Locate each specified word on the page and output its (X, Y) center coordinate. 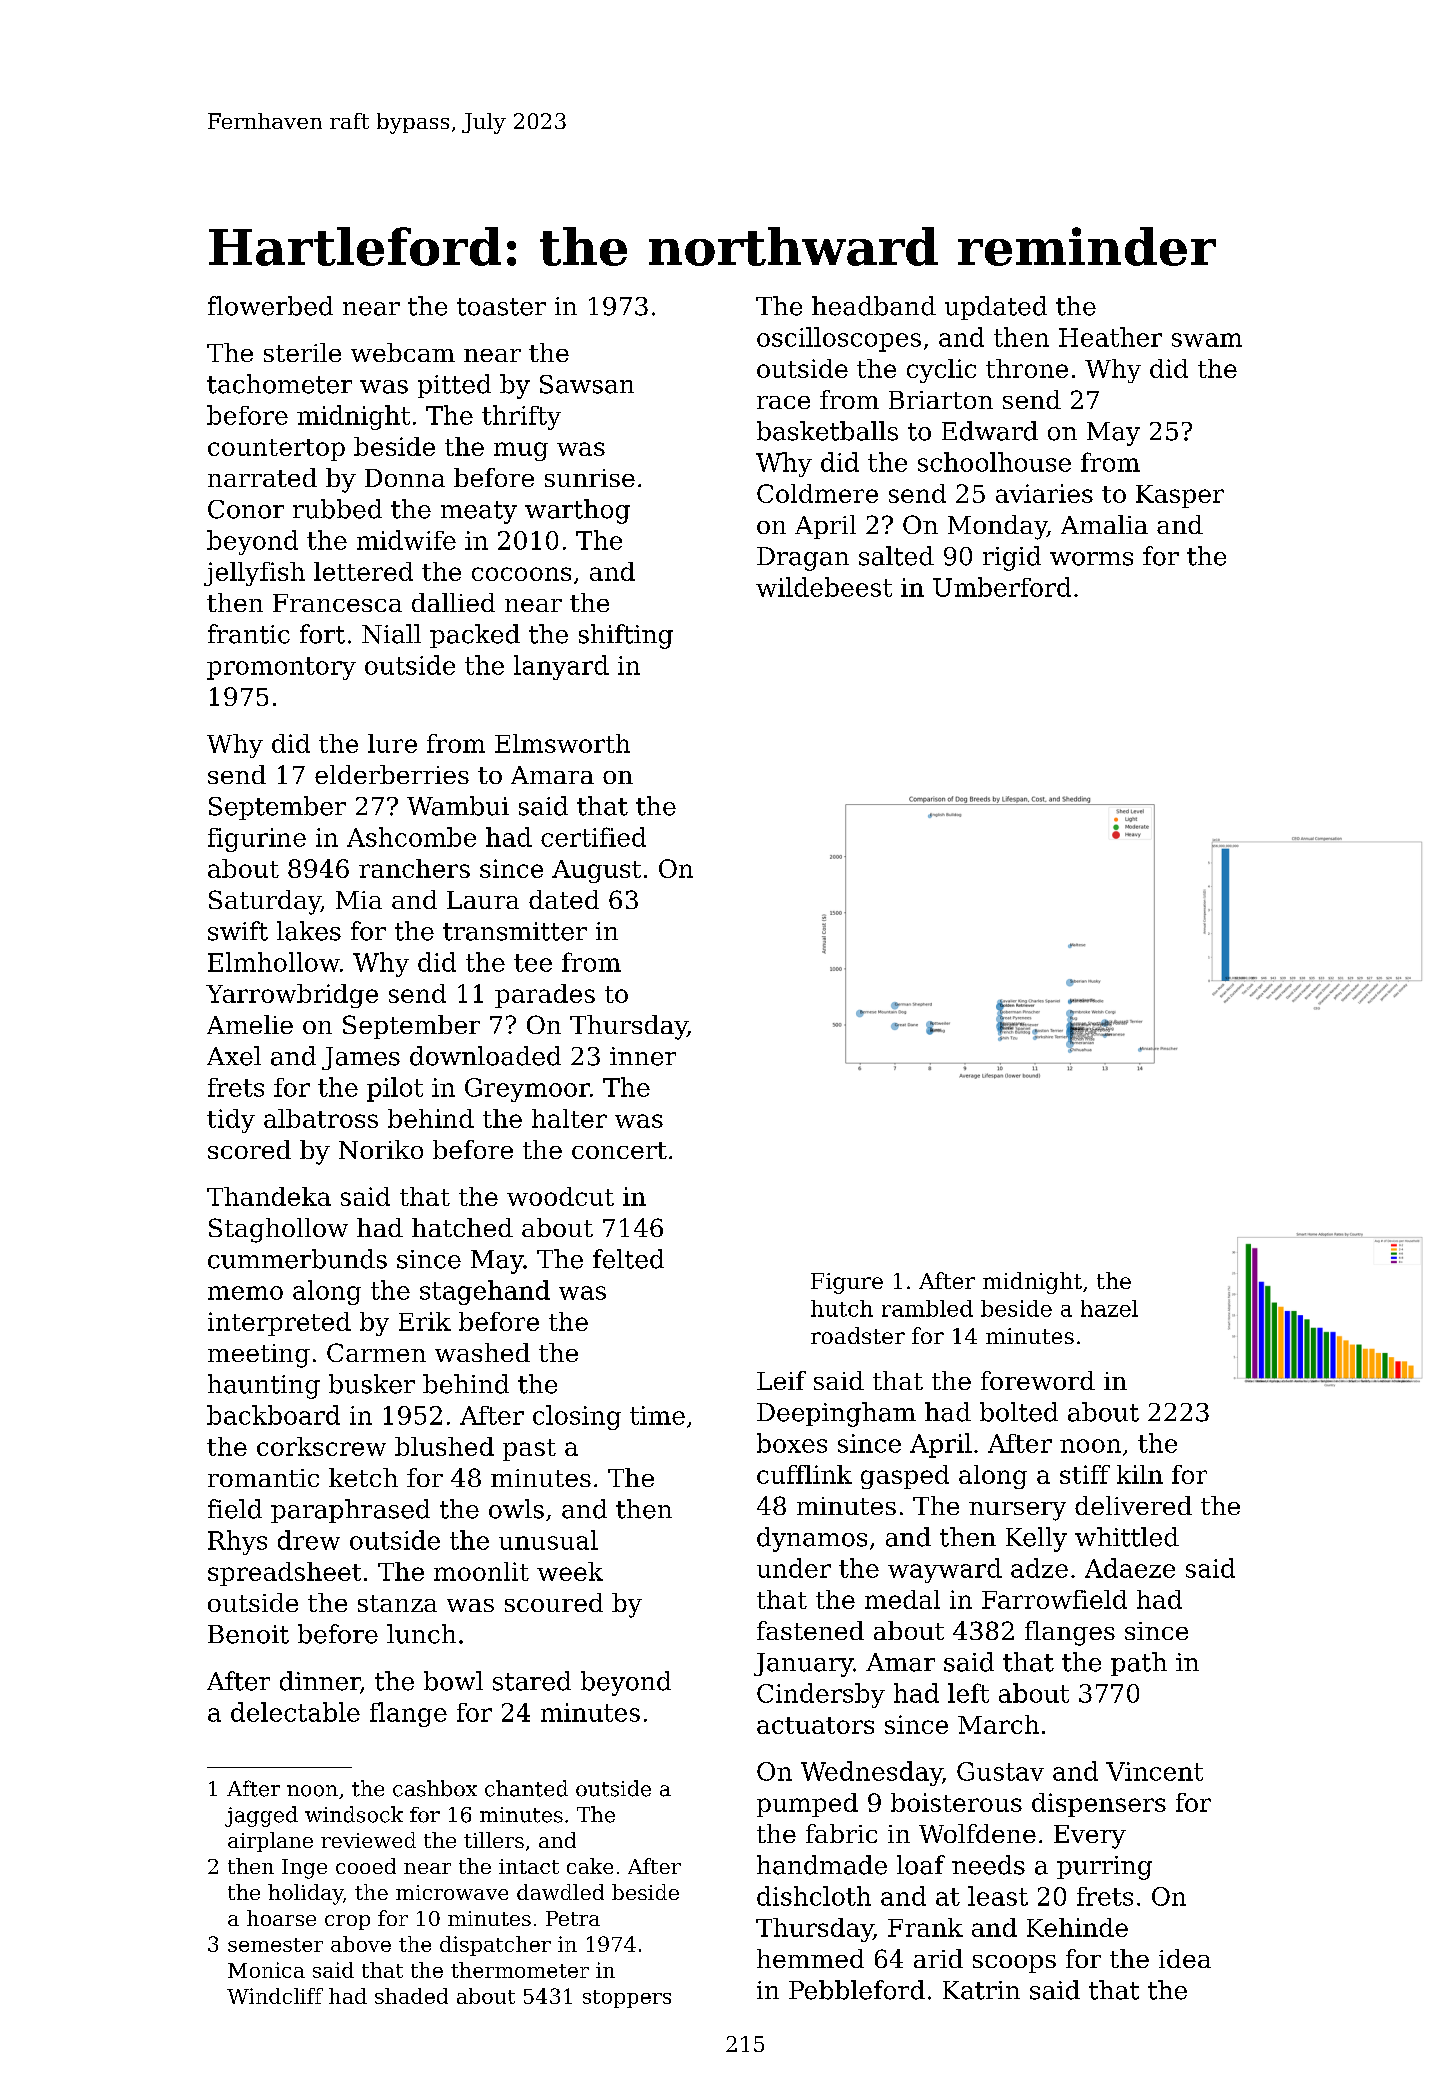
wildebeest (824, 587)
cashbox (435, 1788)
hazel (1109, 1308)
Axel (234, 1056)
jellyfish (254, 574)
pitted (454, 386)
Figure (847, 1283)
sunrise (590, 478)
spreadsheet (284, 1574)
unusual (548, 1540)
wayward (945, 1570)
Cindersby (821, 1695)
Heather (1110, 337)
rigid (1012, 558)
